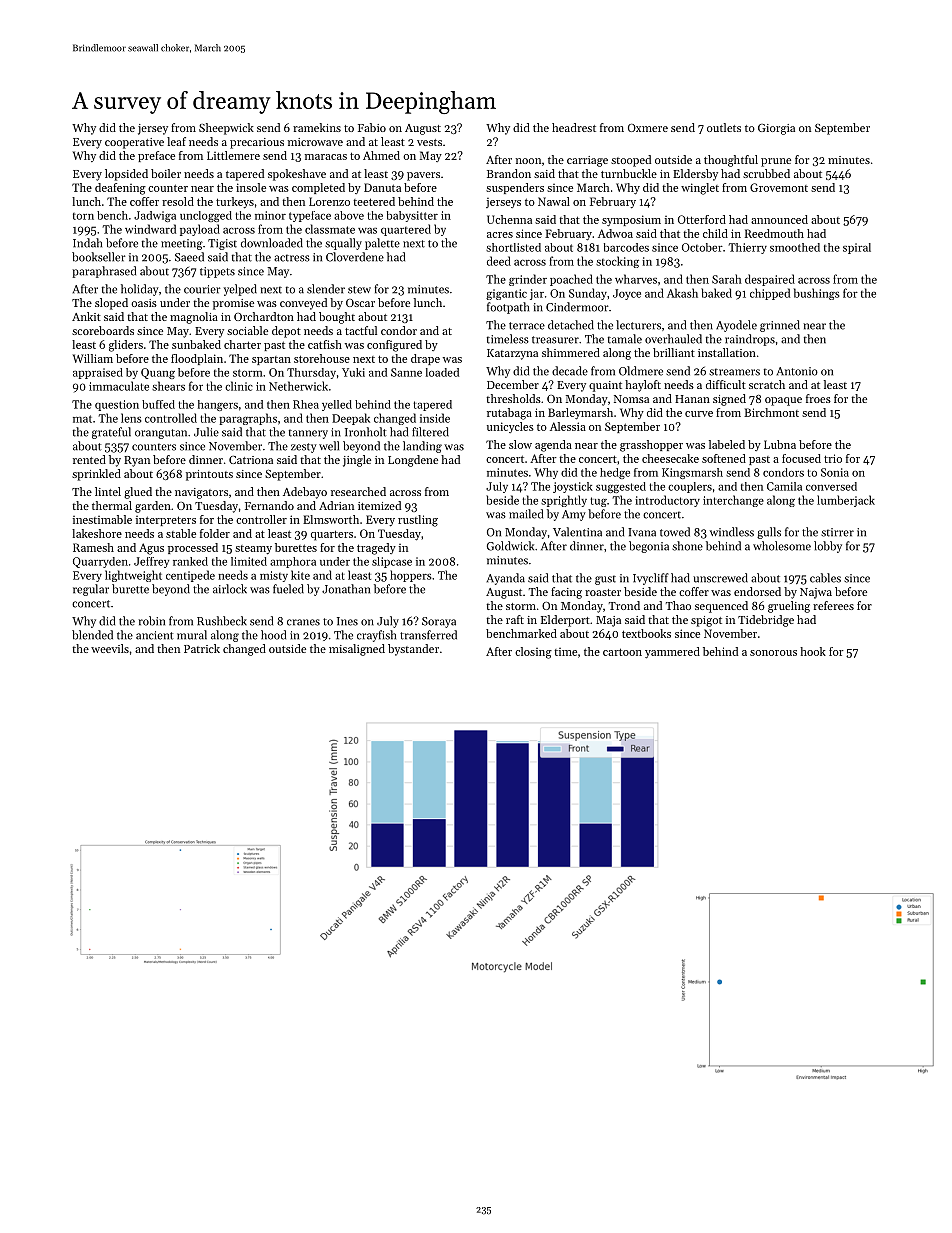 Image resolution: width=952 pixels, height=1233 pixels. What do you see at coordinates (574, 127) in the page?
I see `headrest` at bounding box center [574, 127].
